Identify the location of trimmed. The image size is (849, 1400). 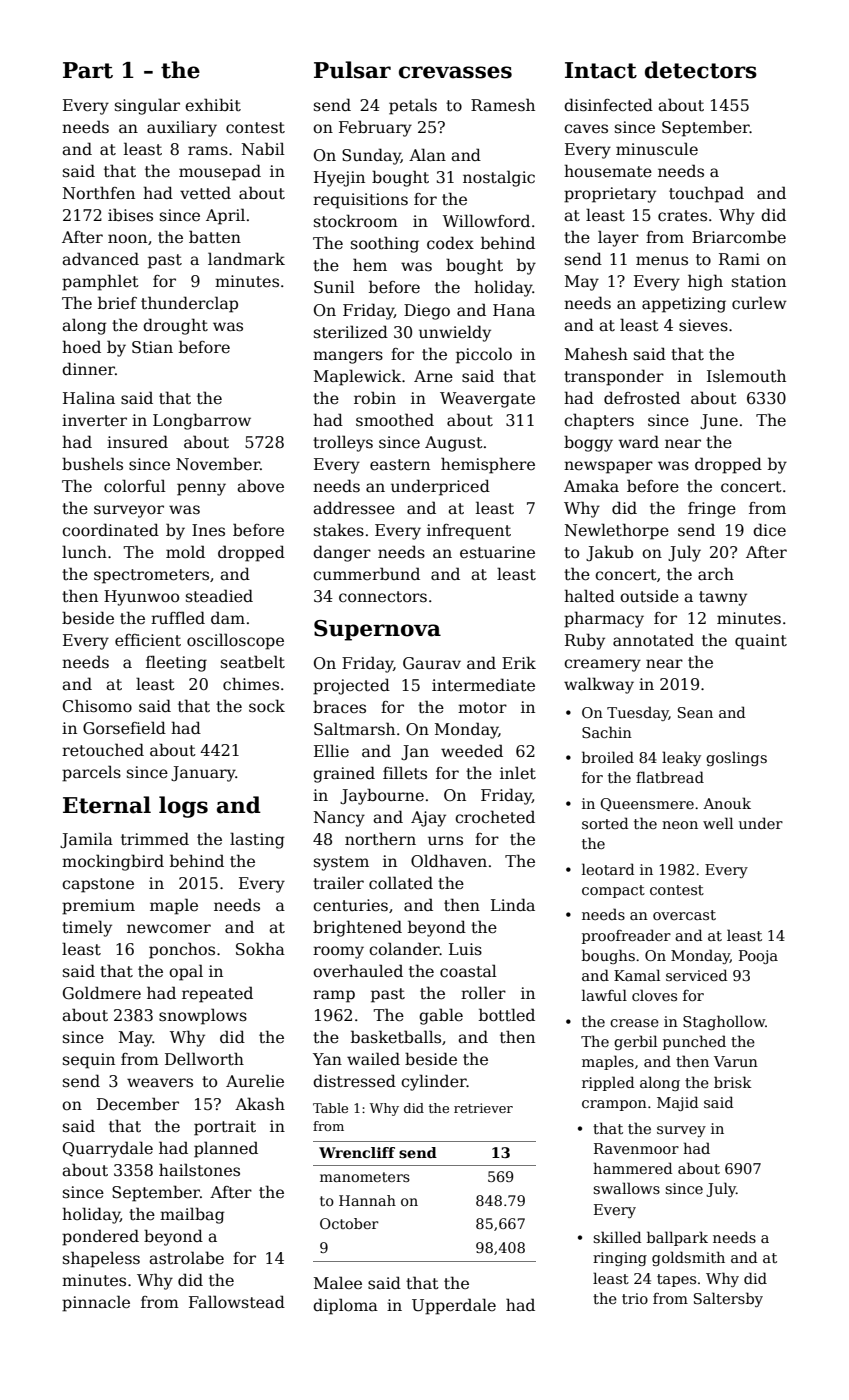
(155, 839).
